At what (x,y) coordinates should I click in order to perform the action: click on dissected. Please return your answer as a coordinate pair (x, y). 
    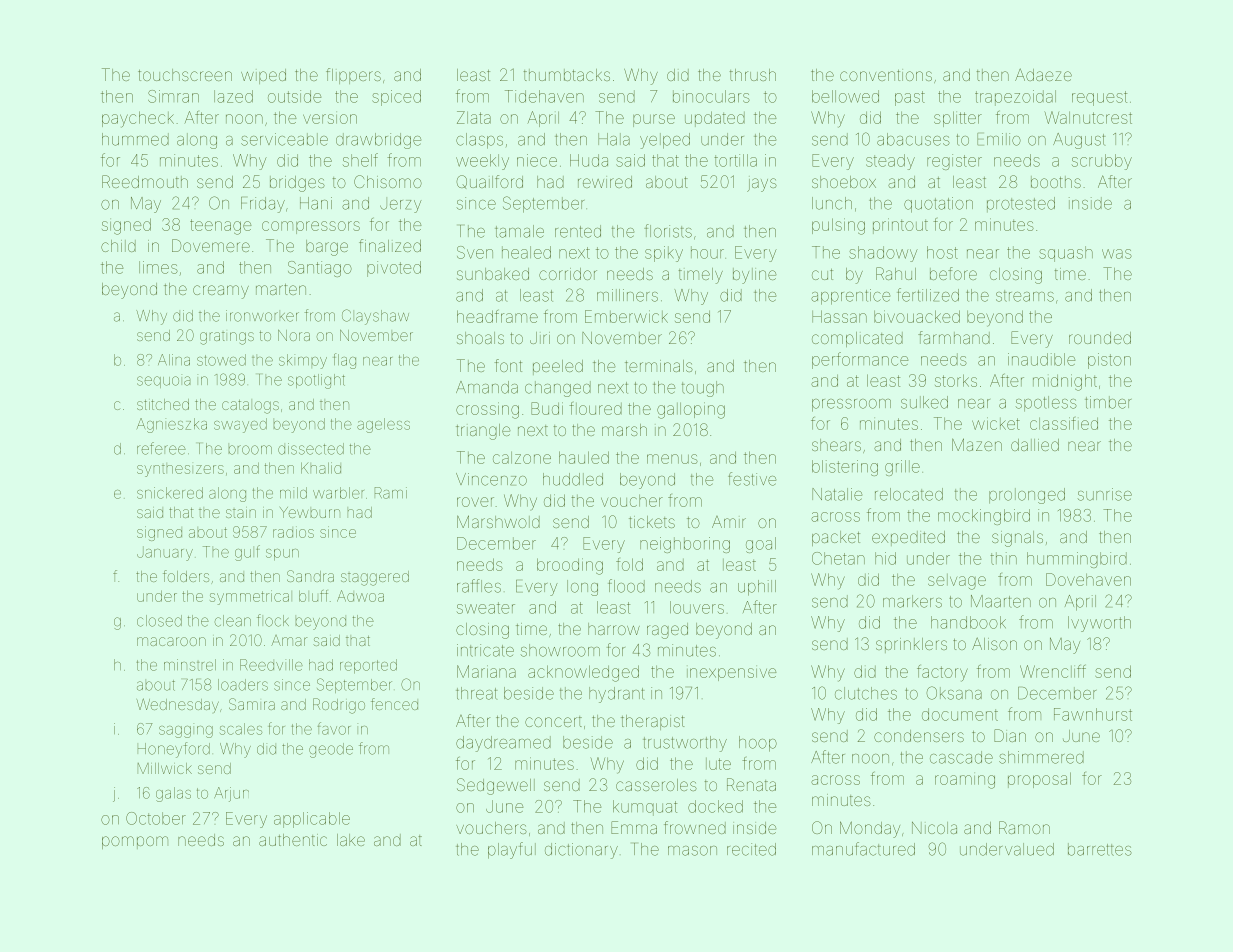
    Looking at the image, I should click on (311, 449).
